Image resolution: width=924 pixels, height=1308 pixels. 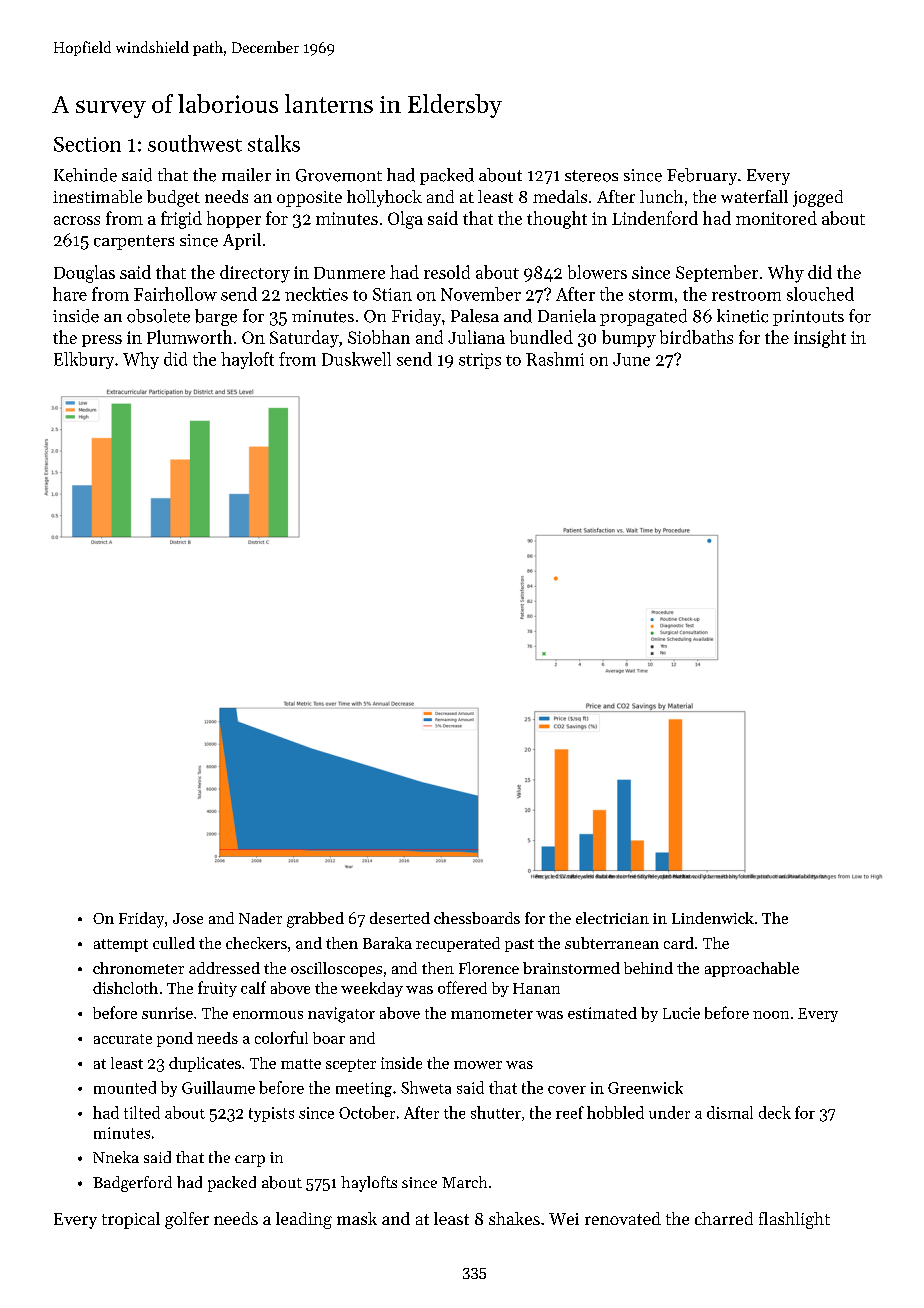 What do you see at coordinates (713, 918) in the document?
I see `Lindenwick` at bounding box center [713, 918].
